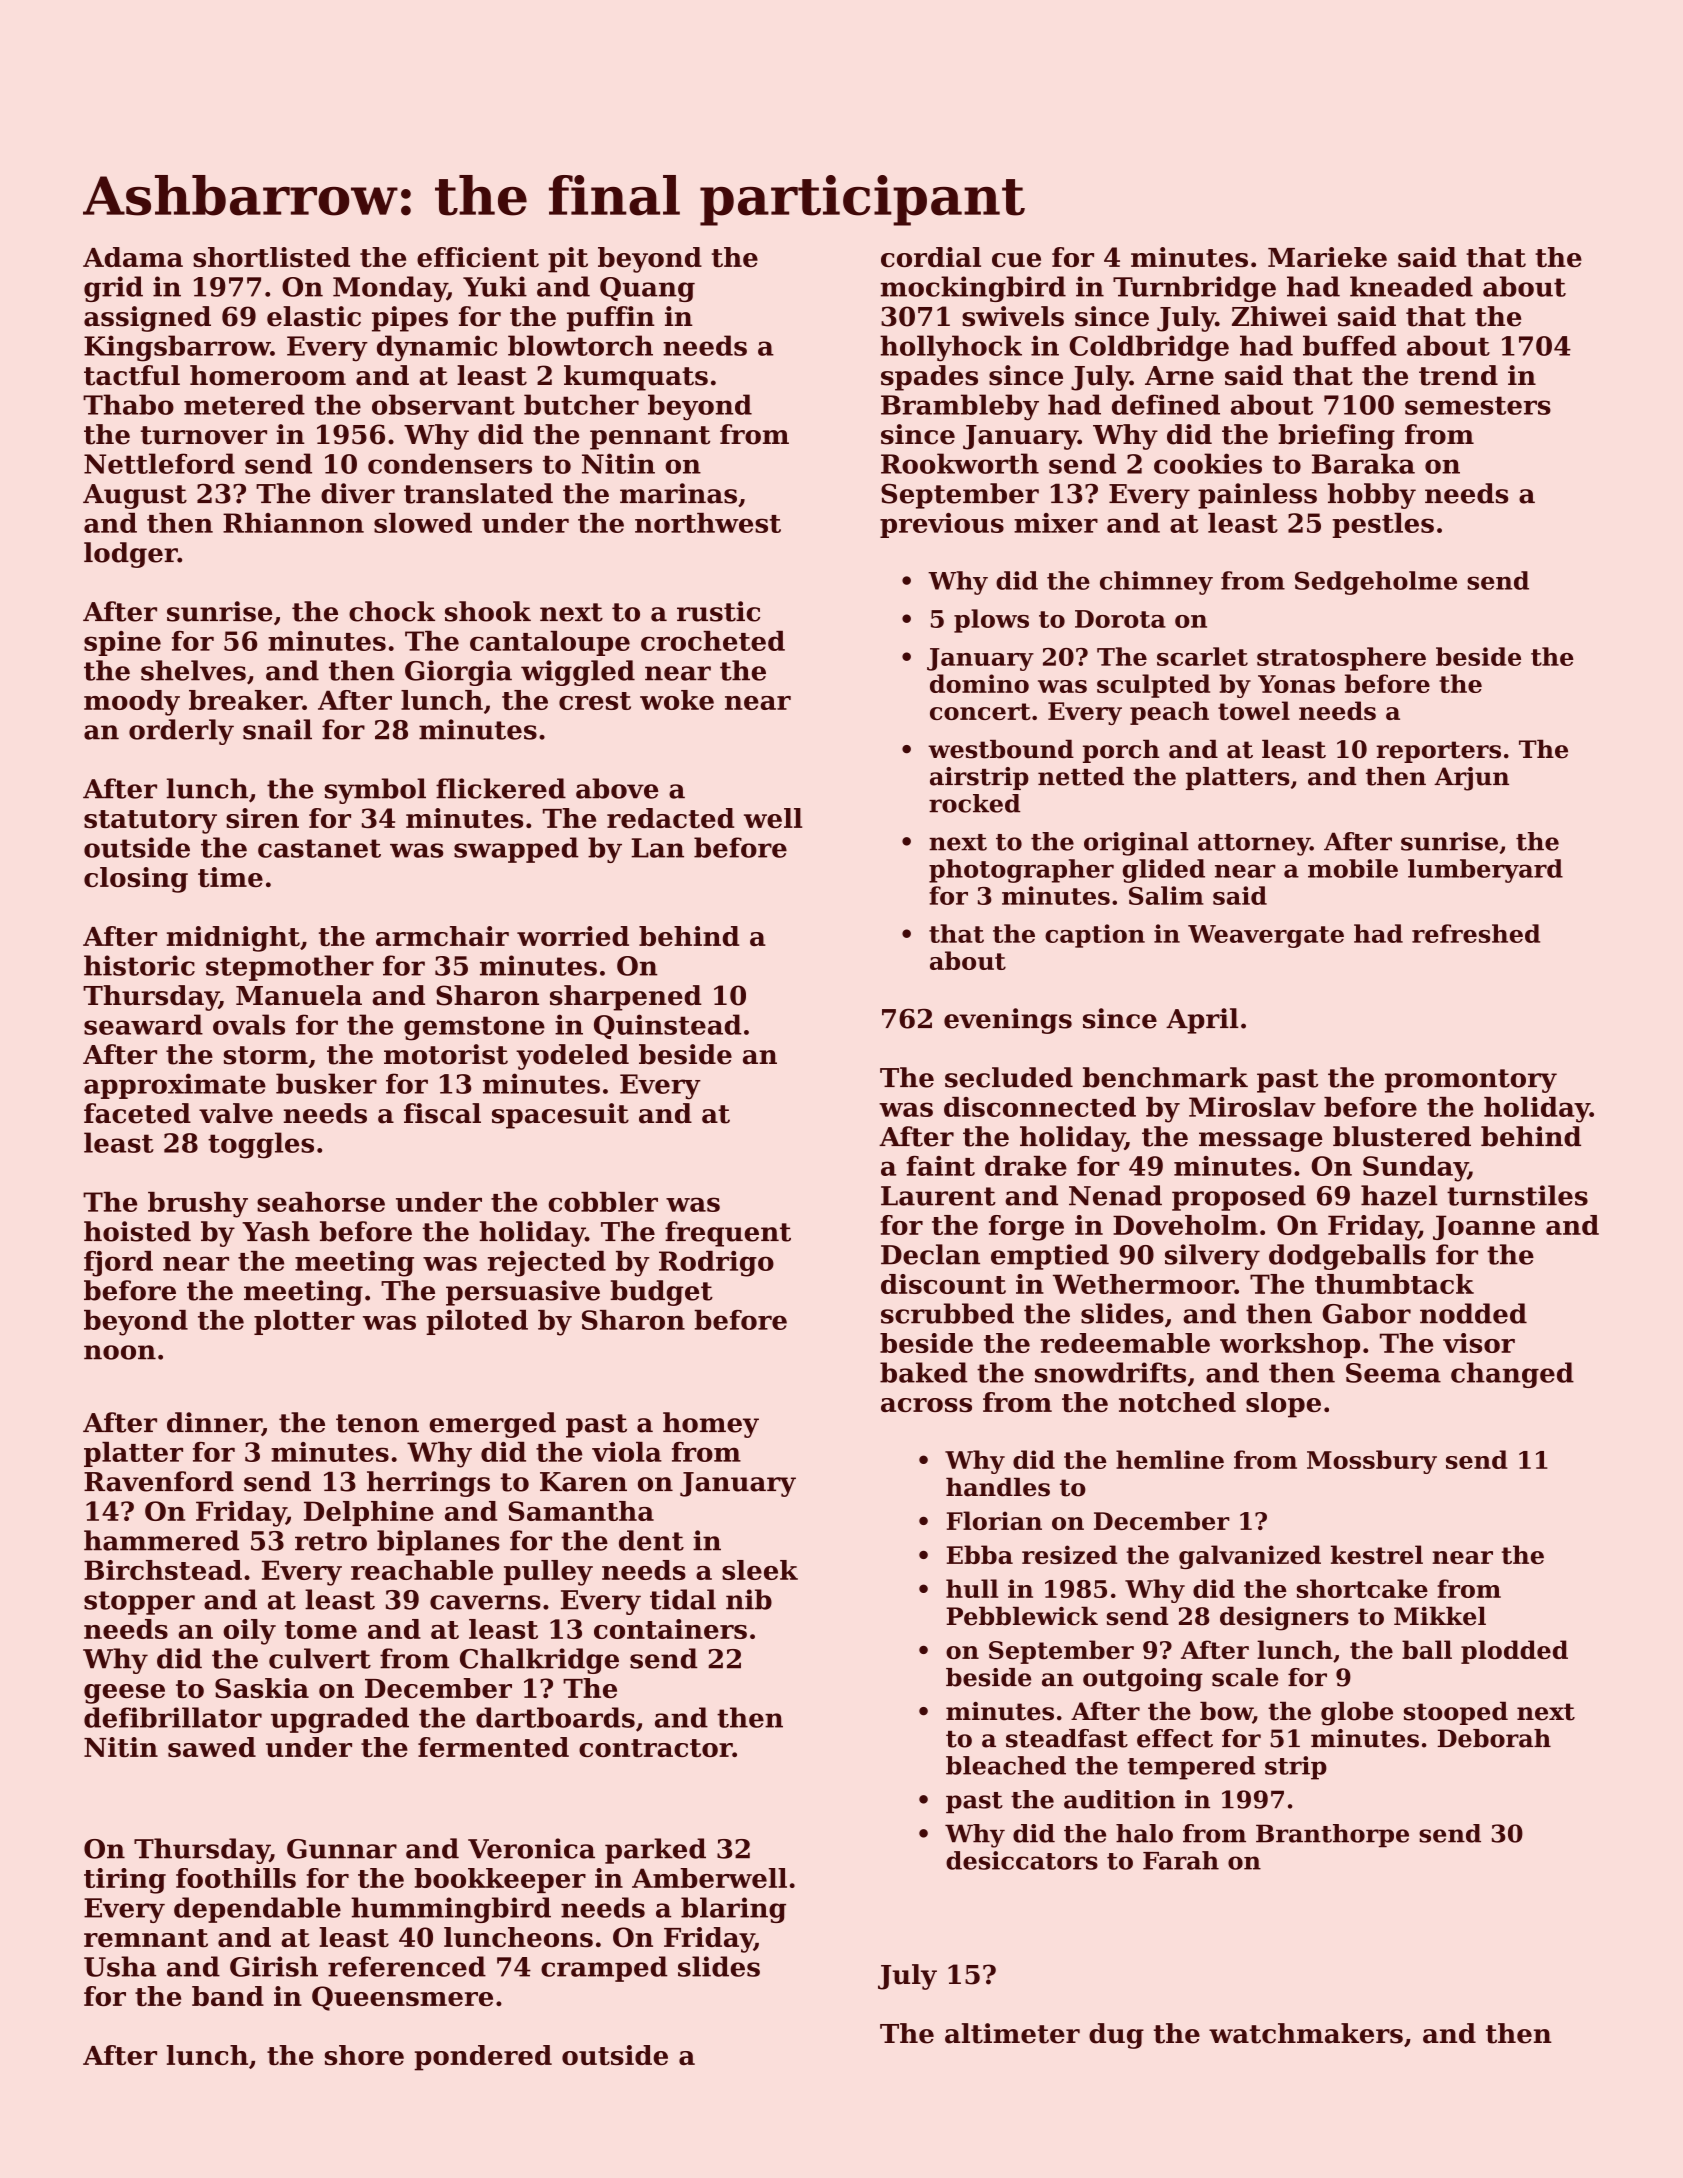  Describe the element at coordinates (1393, 1373) in the screenshot. I see `Seema` at that location.
